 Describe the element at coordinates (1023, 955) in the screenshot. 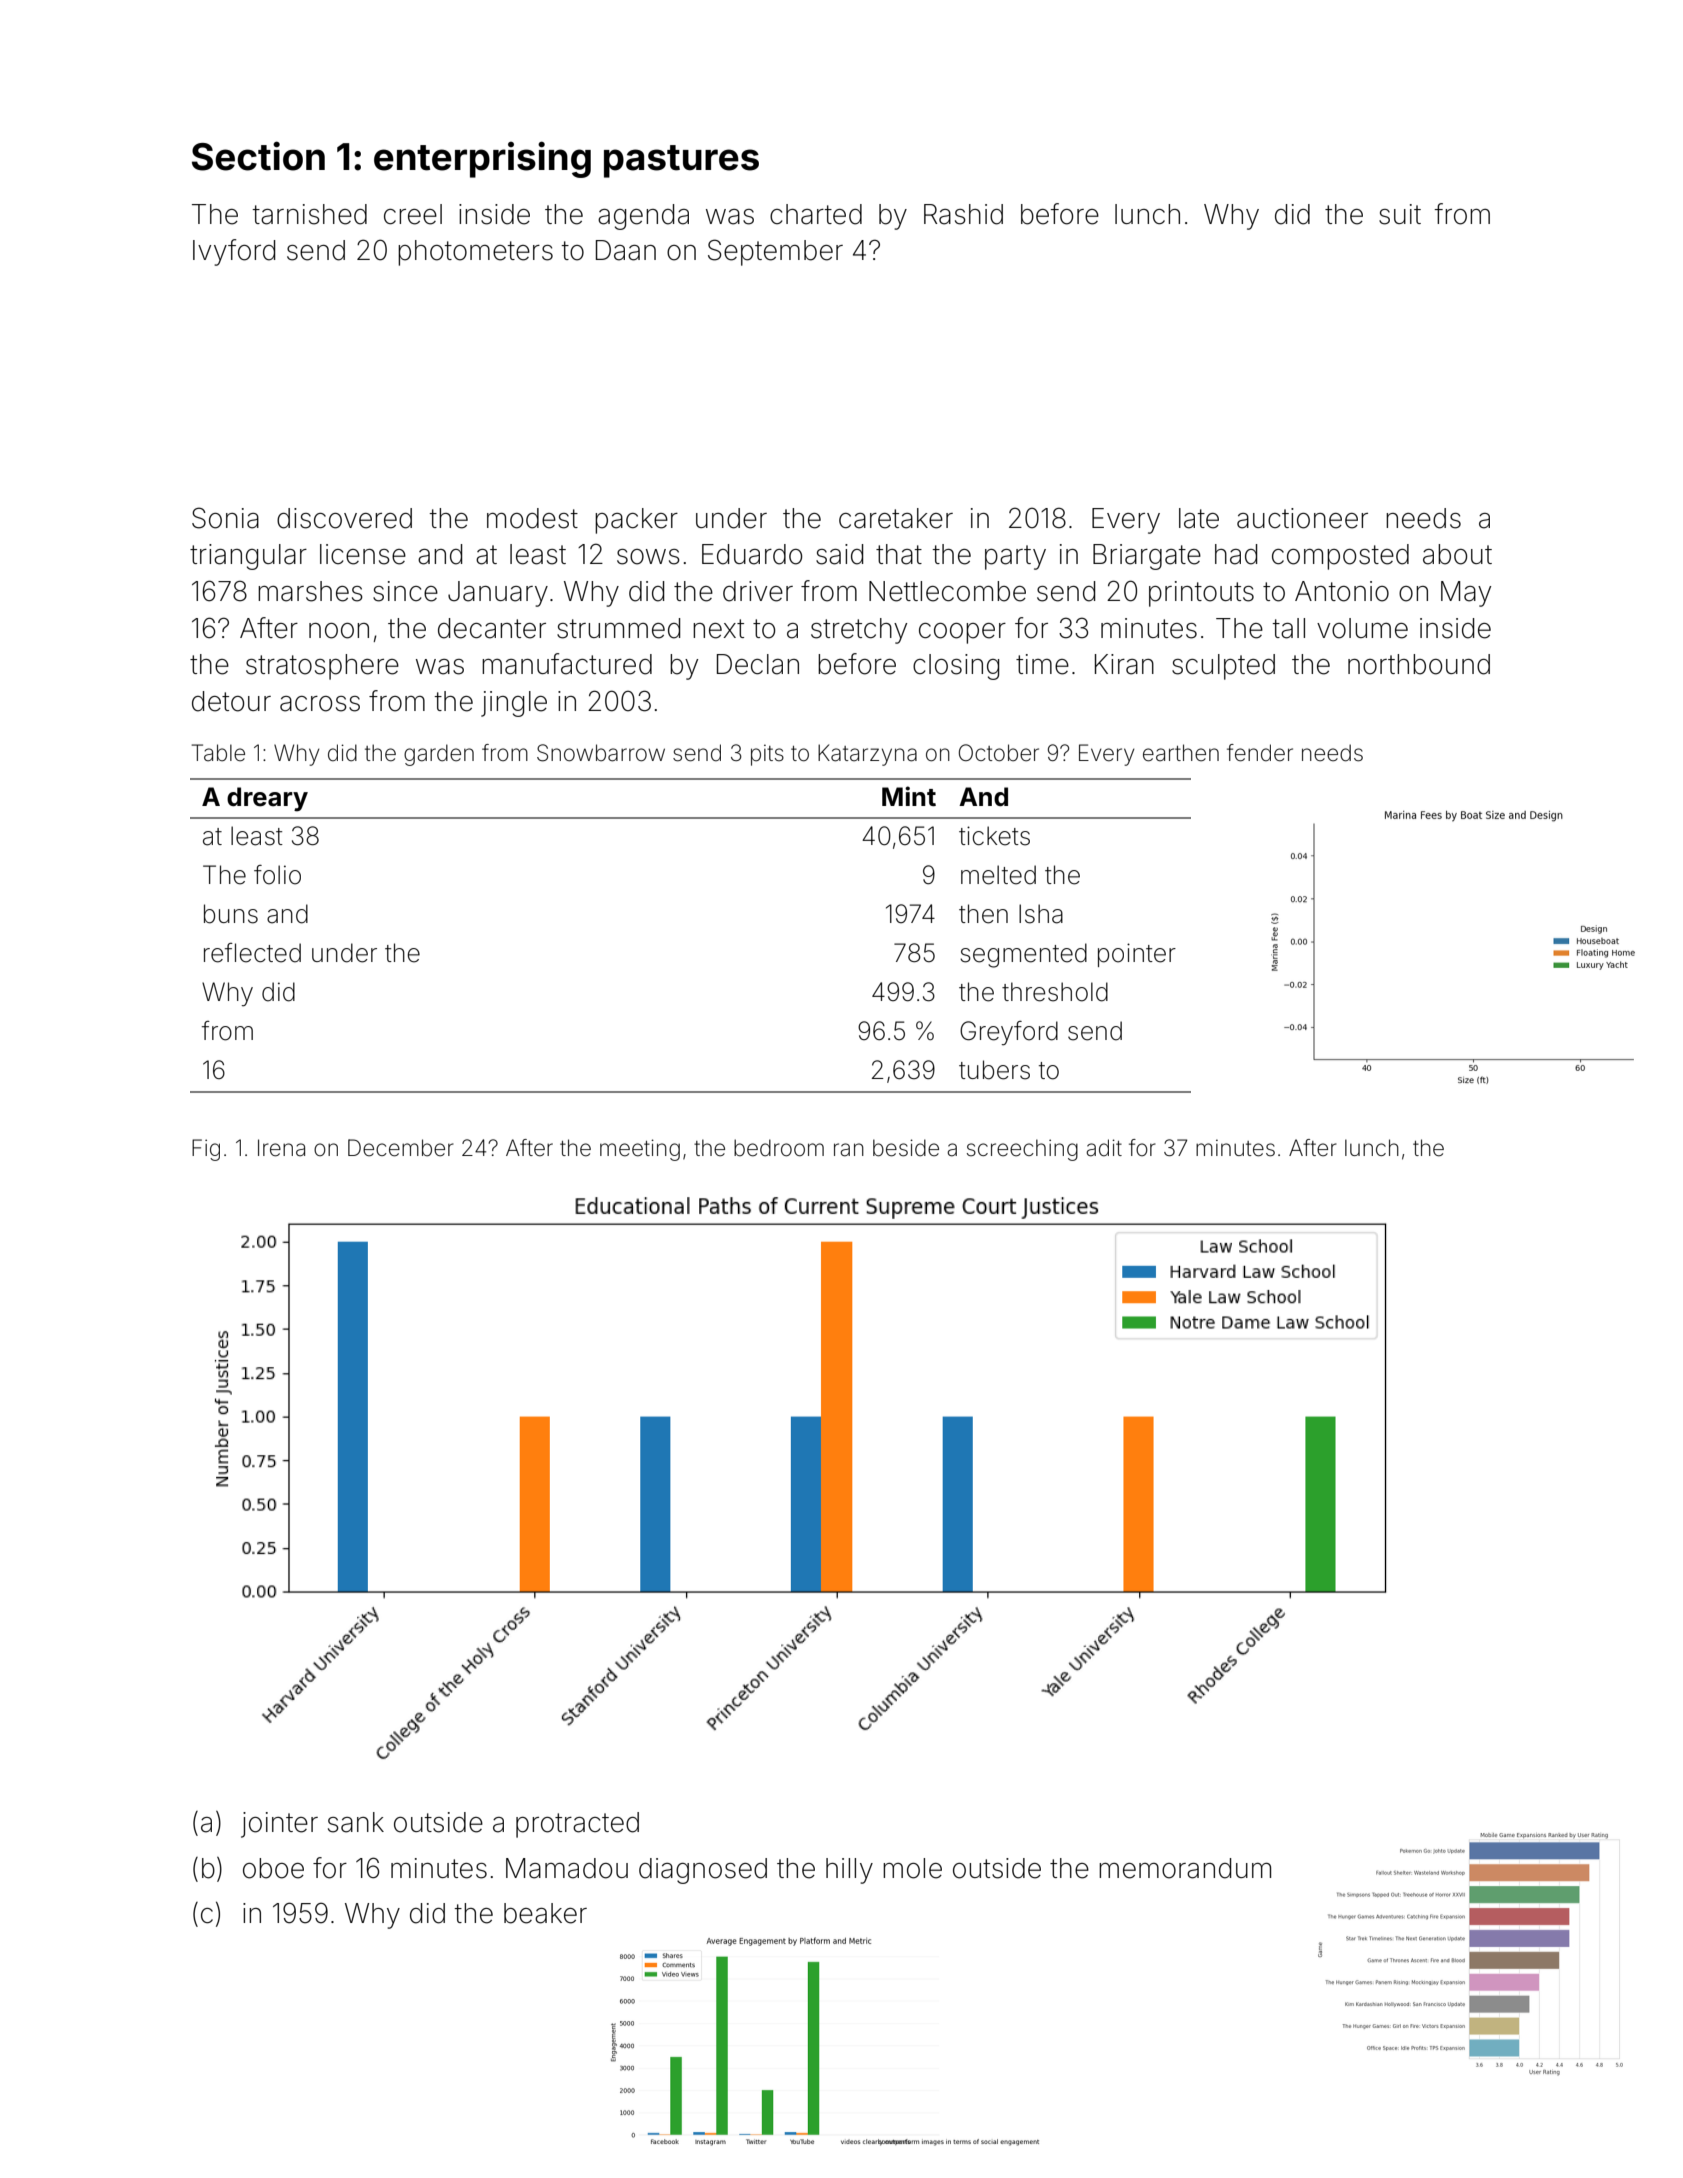

I see `segmented` at that location.
